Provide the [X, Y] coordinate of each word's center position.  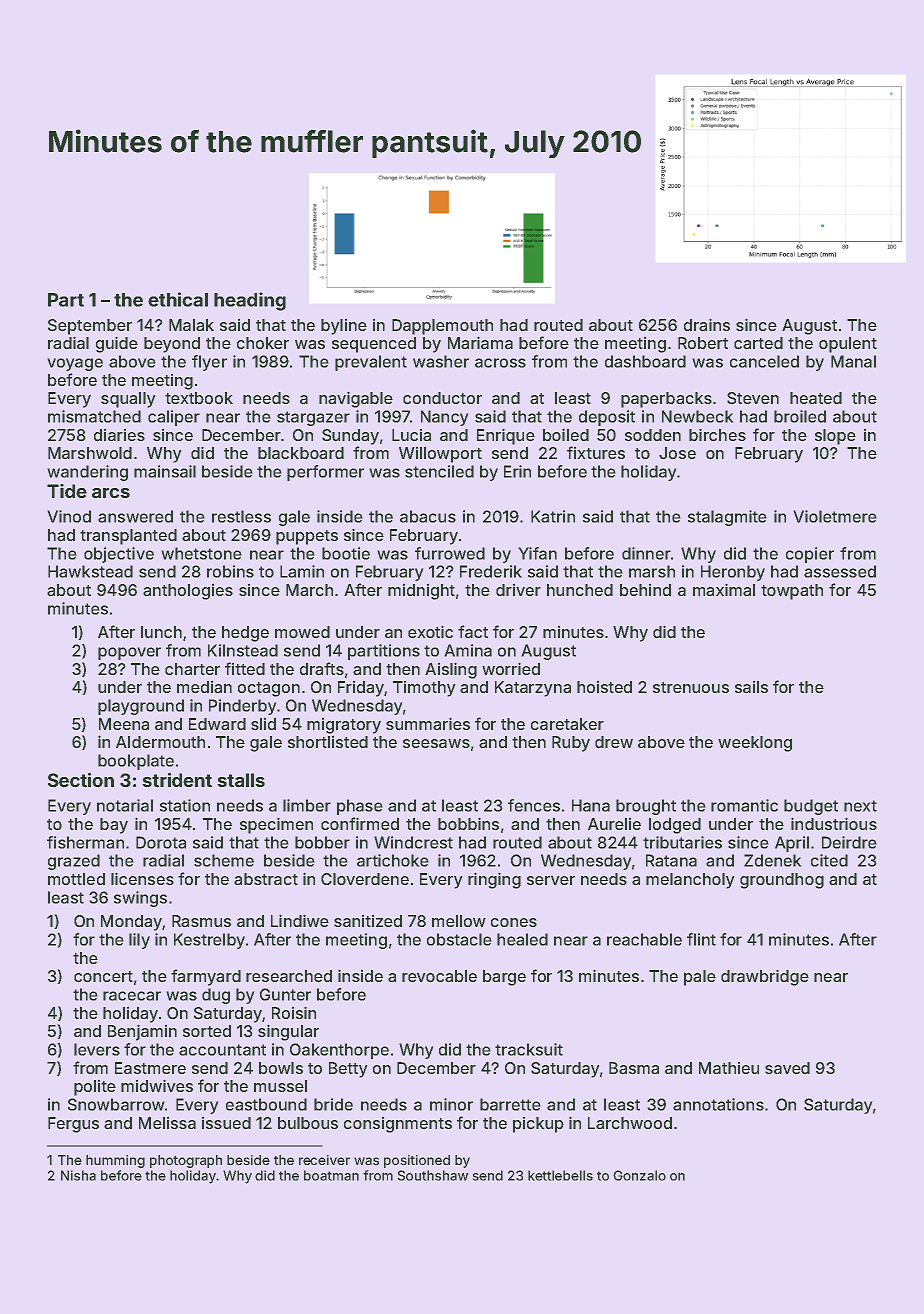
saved [787, 1068]
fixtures [596, 452]
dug [216, 996]
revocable [439, 976]
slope [835, 437]
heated [816, 398]
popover [129, 653]
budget [811, 807]
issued [226, 1122]
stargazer [313, 418]
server [551, 880]
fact [473, 631]
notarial [125, 805]
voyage [75, 364]
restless [241, 516]
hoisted [604, 686]
